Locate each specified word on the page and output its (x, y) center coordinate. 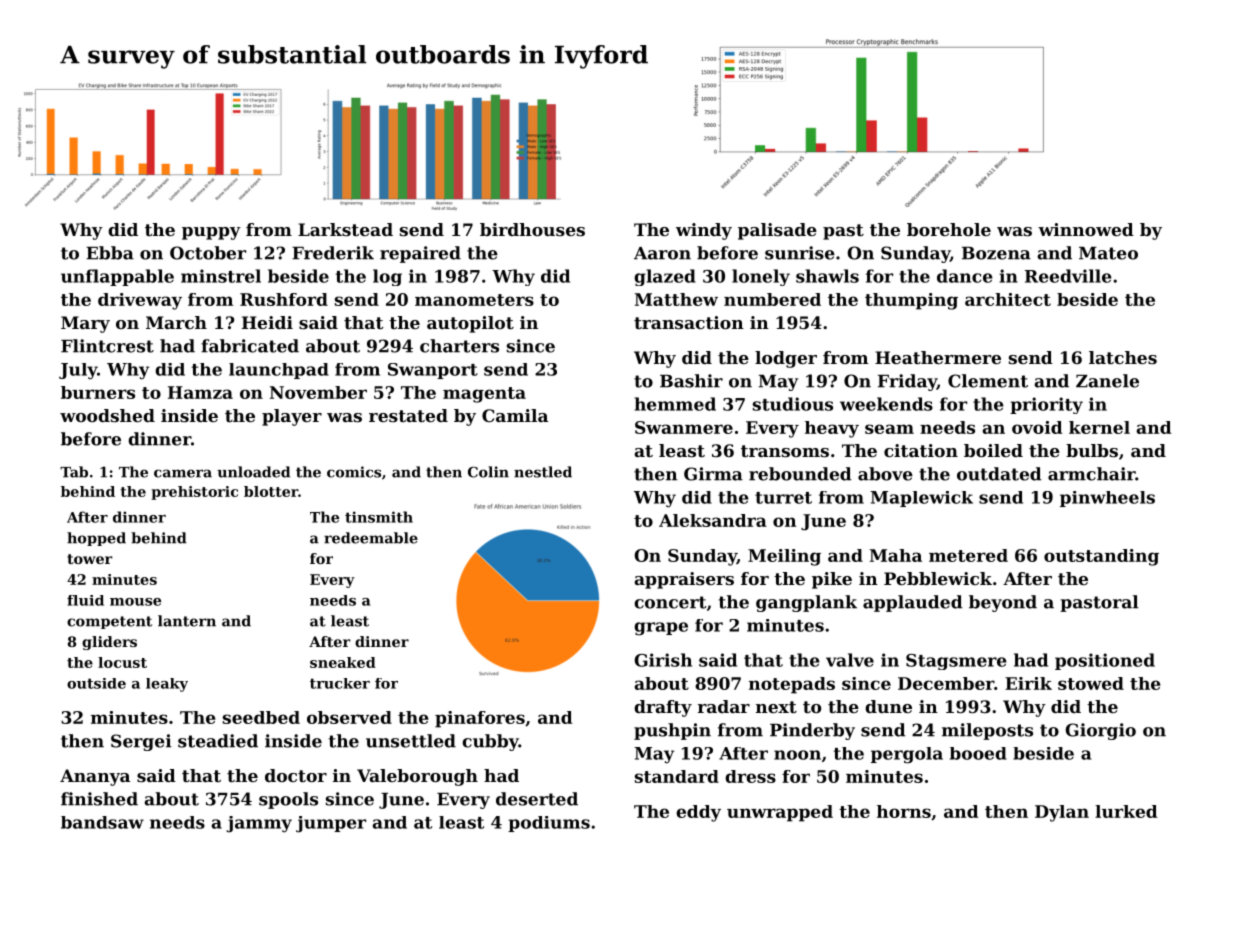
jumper (331, 824)
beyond (1003, 603)
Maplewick (921, 499)
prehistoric (194, 493)
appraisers (684, 580)
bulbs (1092, 450)
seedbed (261, 717)
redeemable (371, 538)
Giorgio (1101, 731)
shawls (827, 276)
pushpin (672, 731)
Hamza (200, 392)
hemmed (675, 404)
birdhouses (532, 229)
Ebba (110, 253)
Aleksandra (713, 520)
